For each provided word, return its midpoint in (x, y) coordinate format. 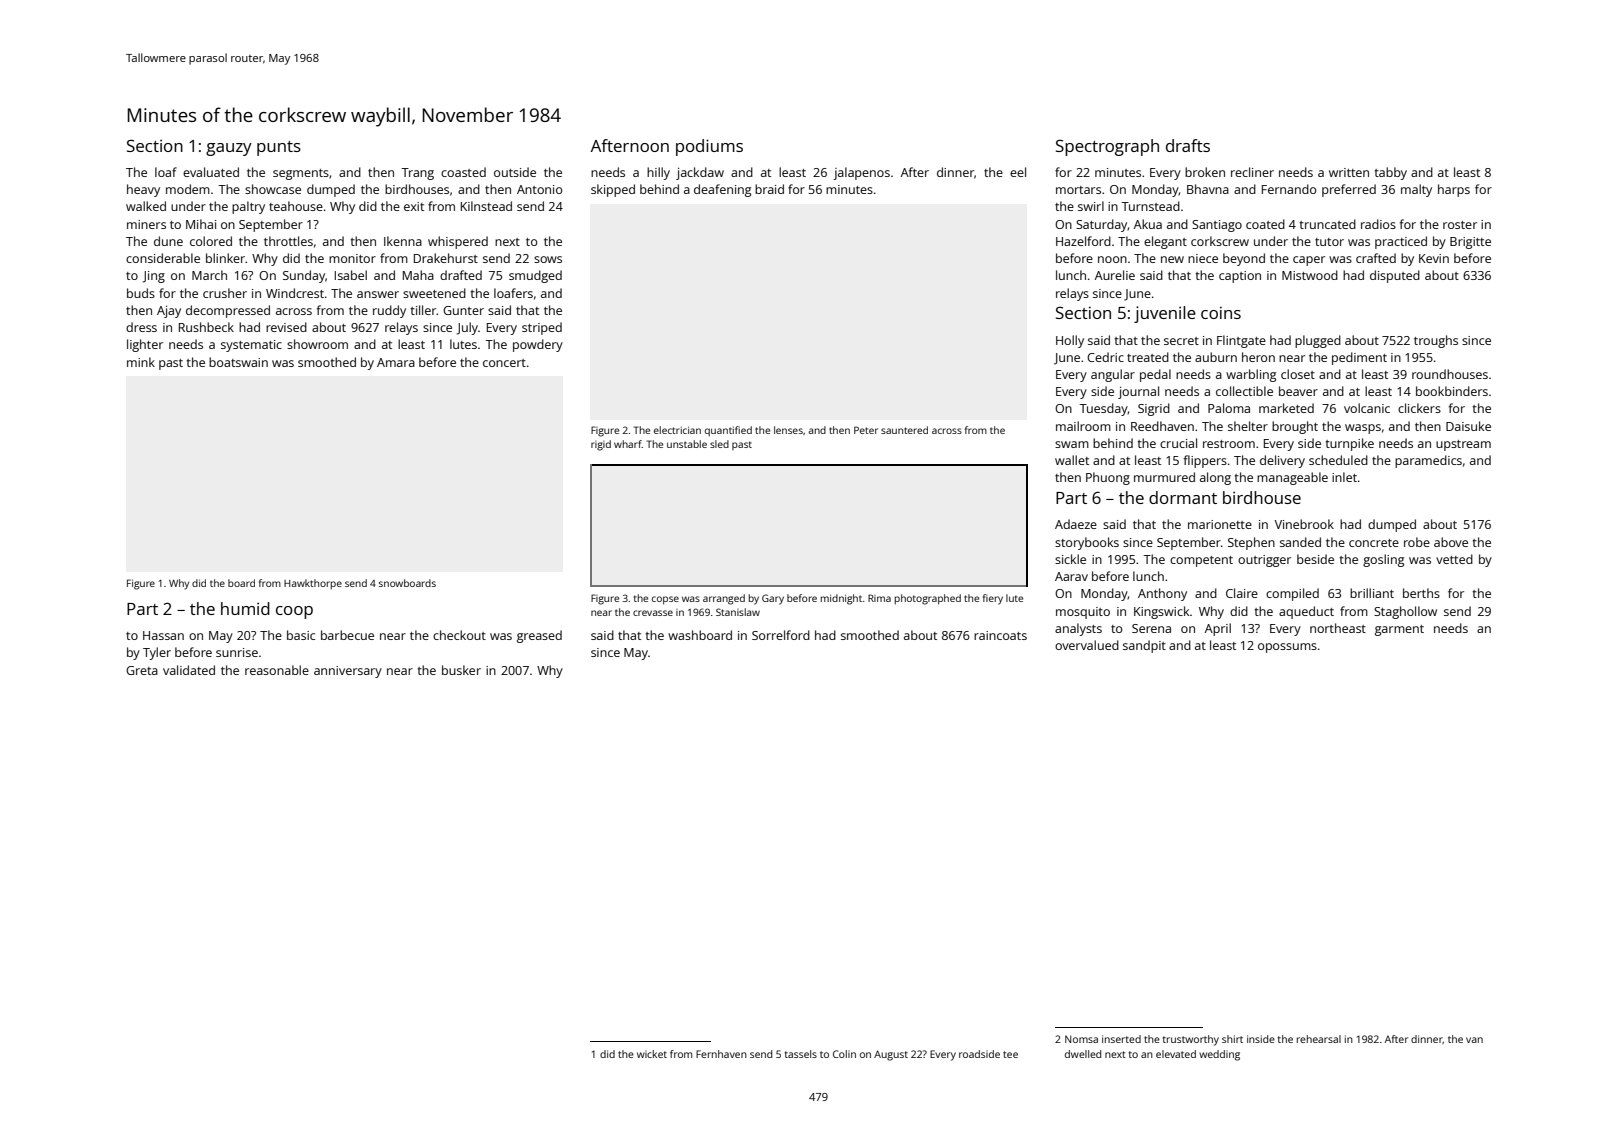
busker (461, 670)
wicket (652, 1054)
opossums (1287, 648)
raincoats (1000, 635)
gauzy (229, 149)
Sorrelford (781, 635)
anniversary (348, 672)
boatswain (238, 362)
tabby (1391, 173)
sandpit (1144, 646)
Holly (1070, 341)
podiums (709, 147)
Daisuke (1468, 426)
